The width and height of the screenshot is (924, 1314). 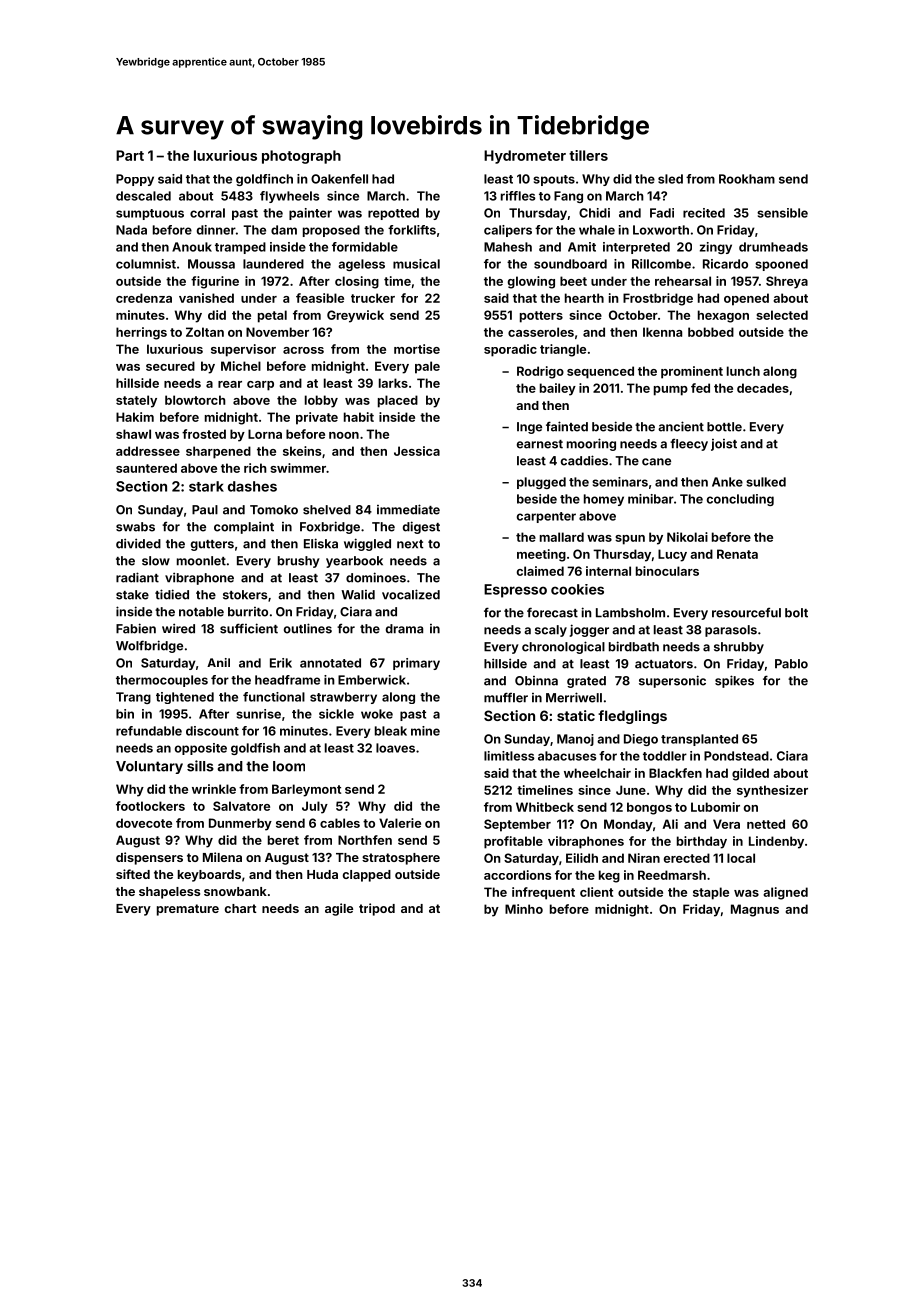 What do you see at coordinates (131, 230) in the screenshot?
I see `Nada` at bounding box center [131, 230].
